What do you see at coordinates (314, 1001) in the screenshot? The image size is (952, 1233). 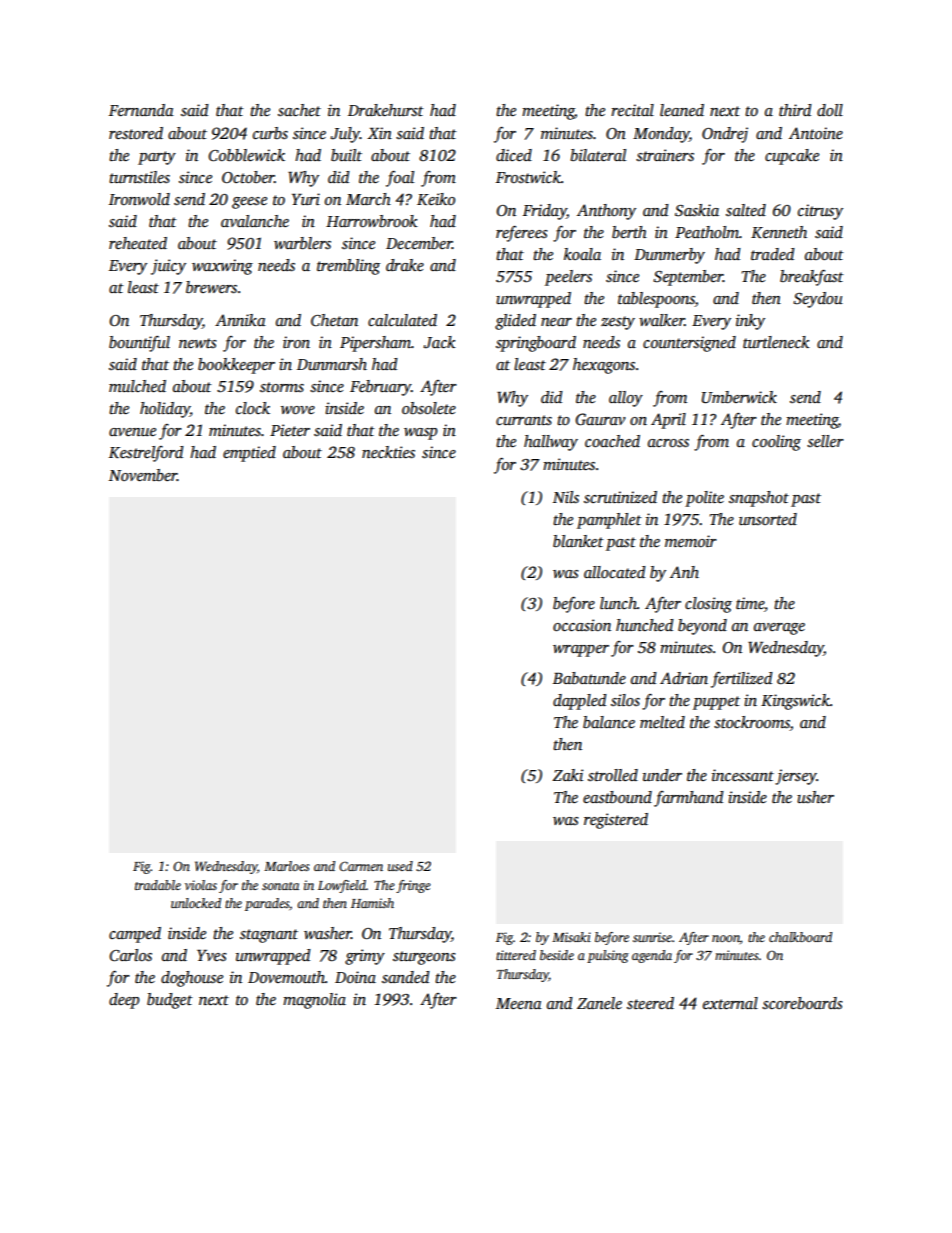 I see `magnolia` at bounding box center [314, 1001].
